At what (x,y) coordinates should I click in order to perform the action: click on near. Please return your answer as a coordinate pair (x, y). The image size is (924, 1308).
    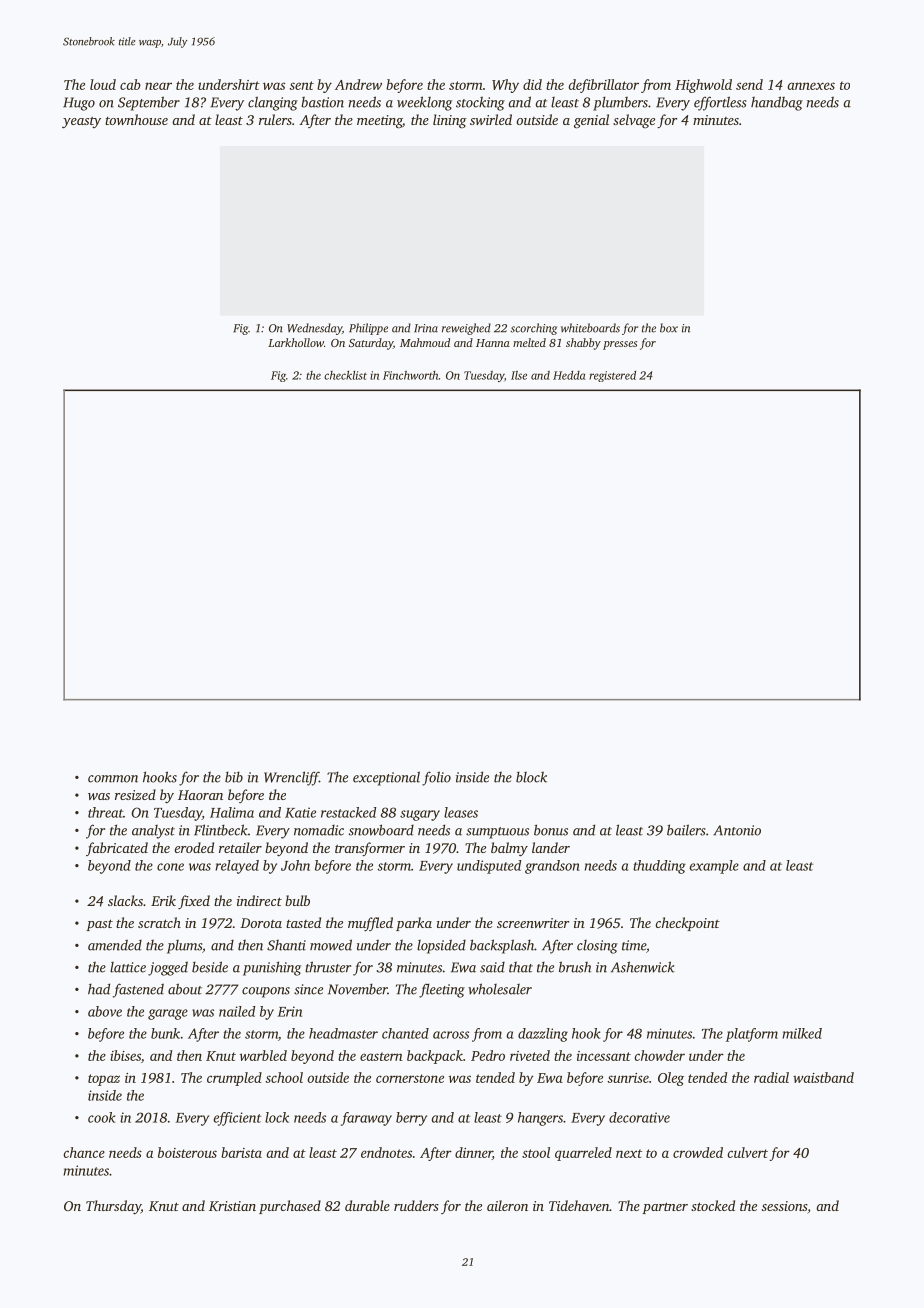
    Looking at the image, I should click on (158, 86).
